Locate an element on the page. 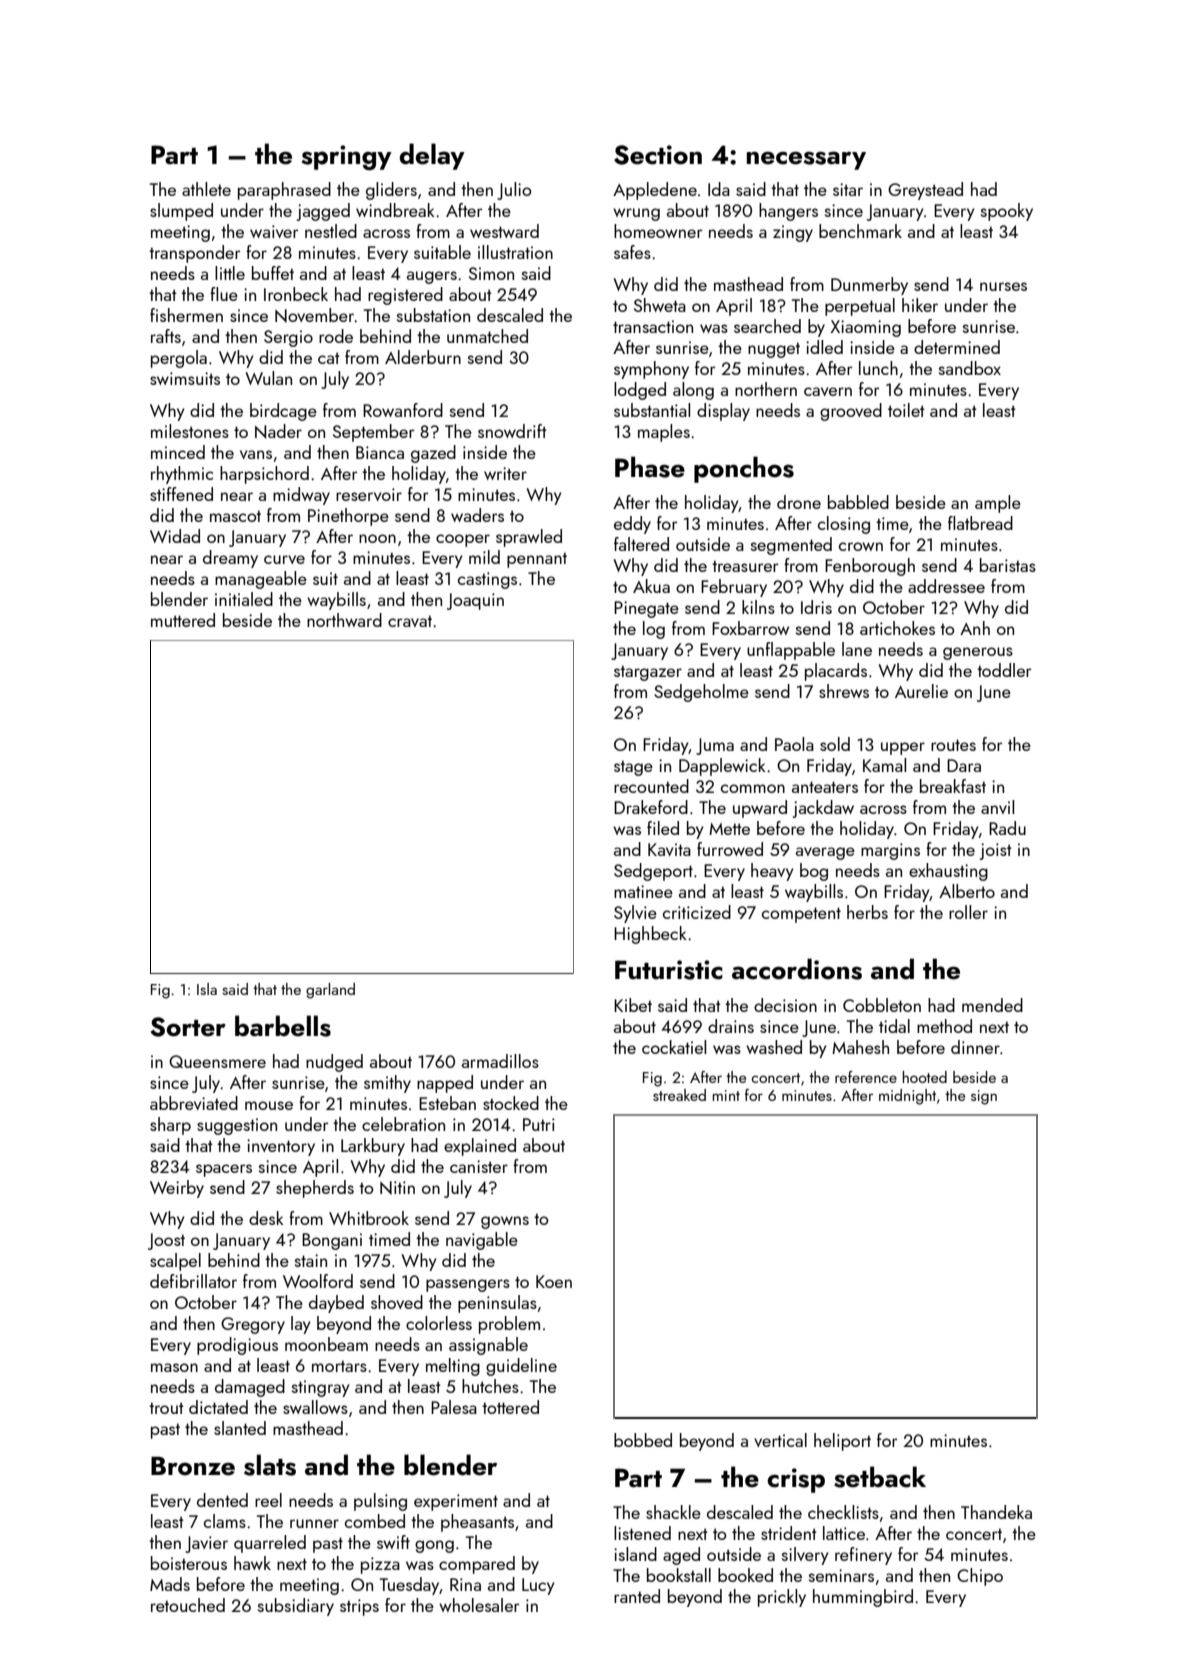 The width and height of the image is (1187, 1679). Section is located at coordinates (658, 155).
